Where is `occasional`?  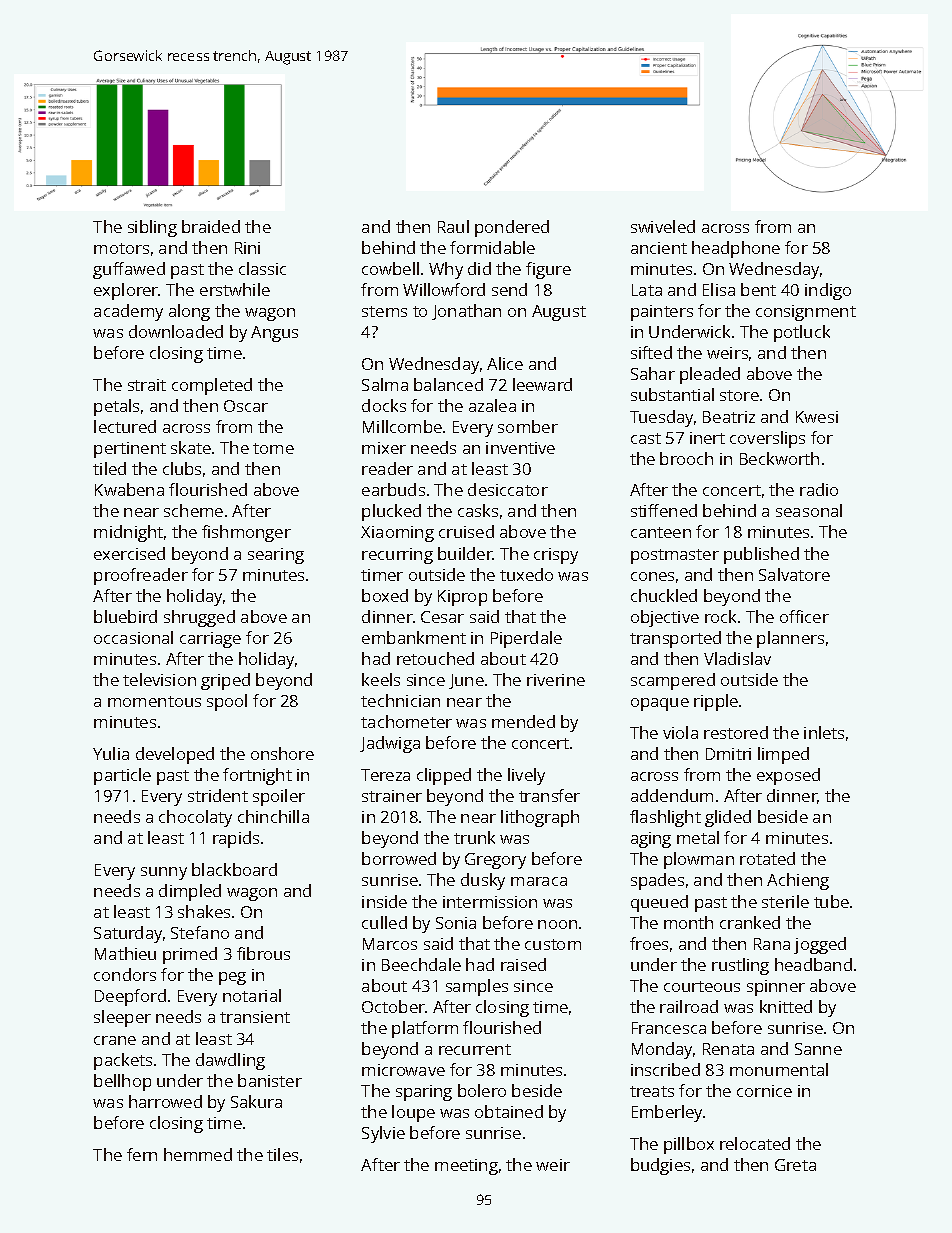 occasional is located at coordinates (133, 637).
